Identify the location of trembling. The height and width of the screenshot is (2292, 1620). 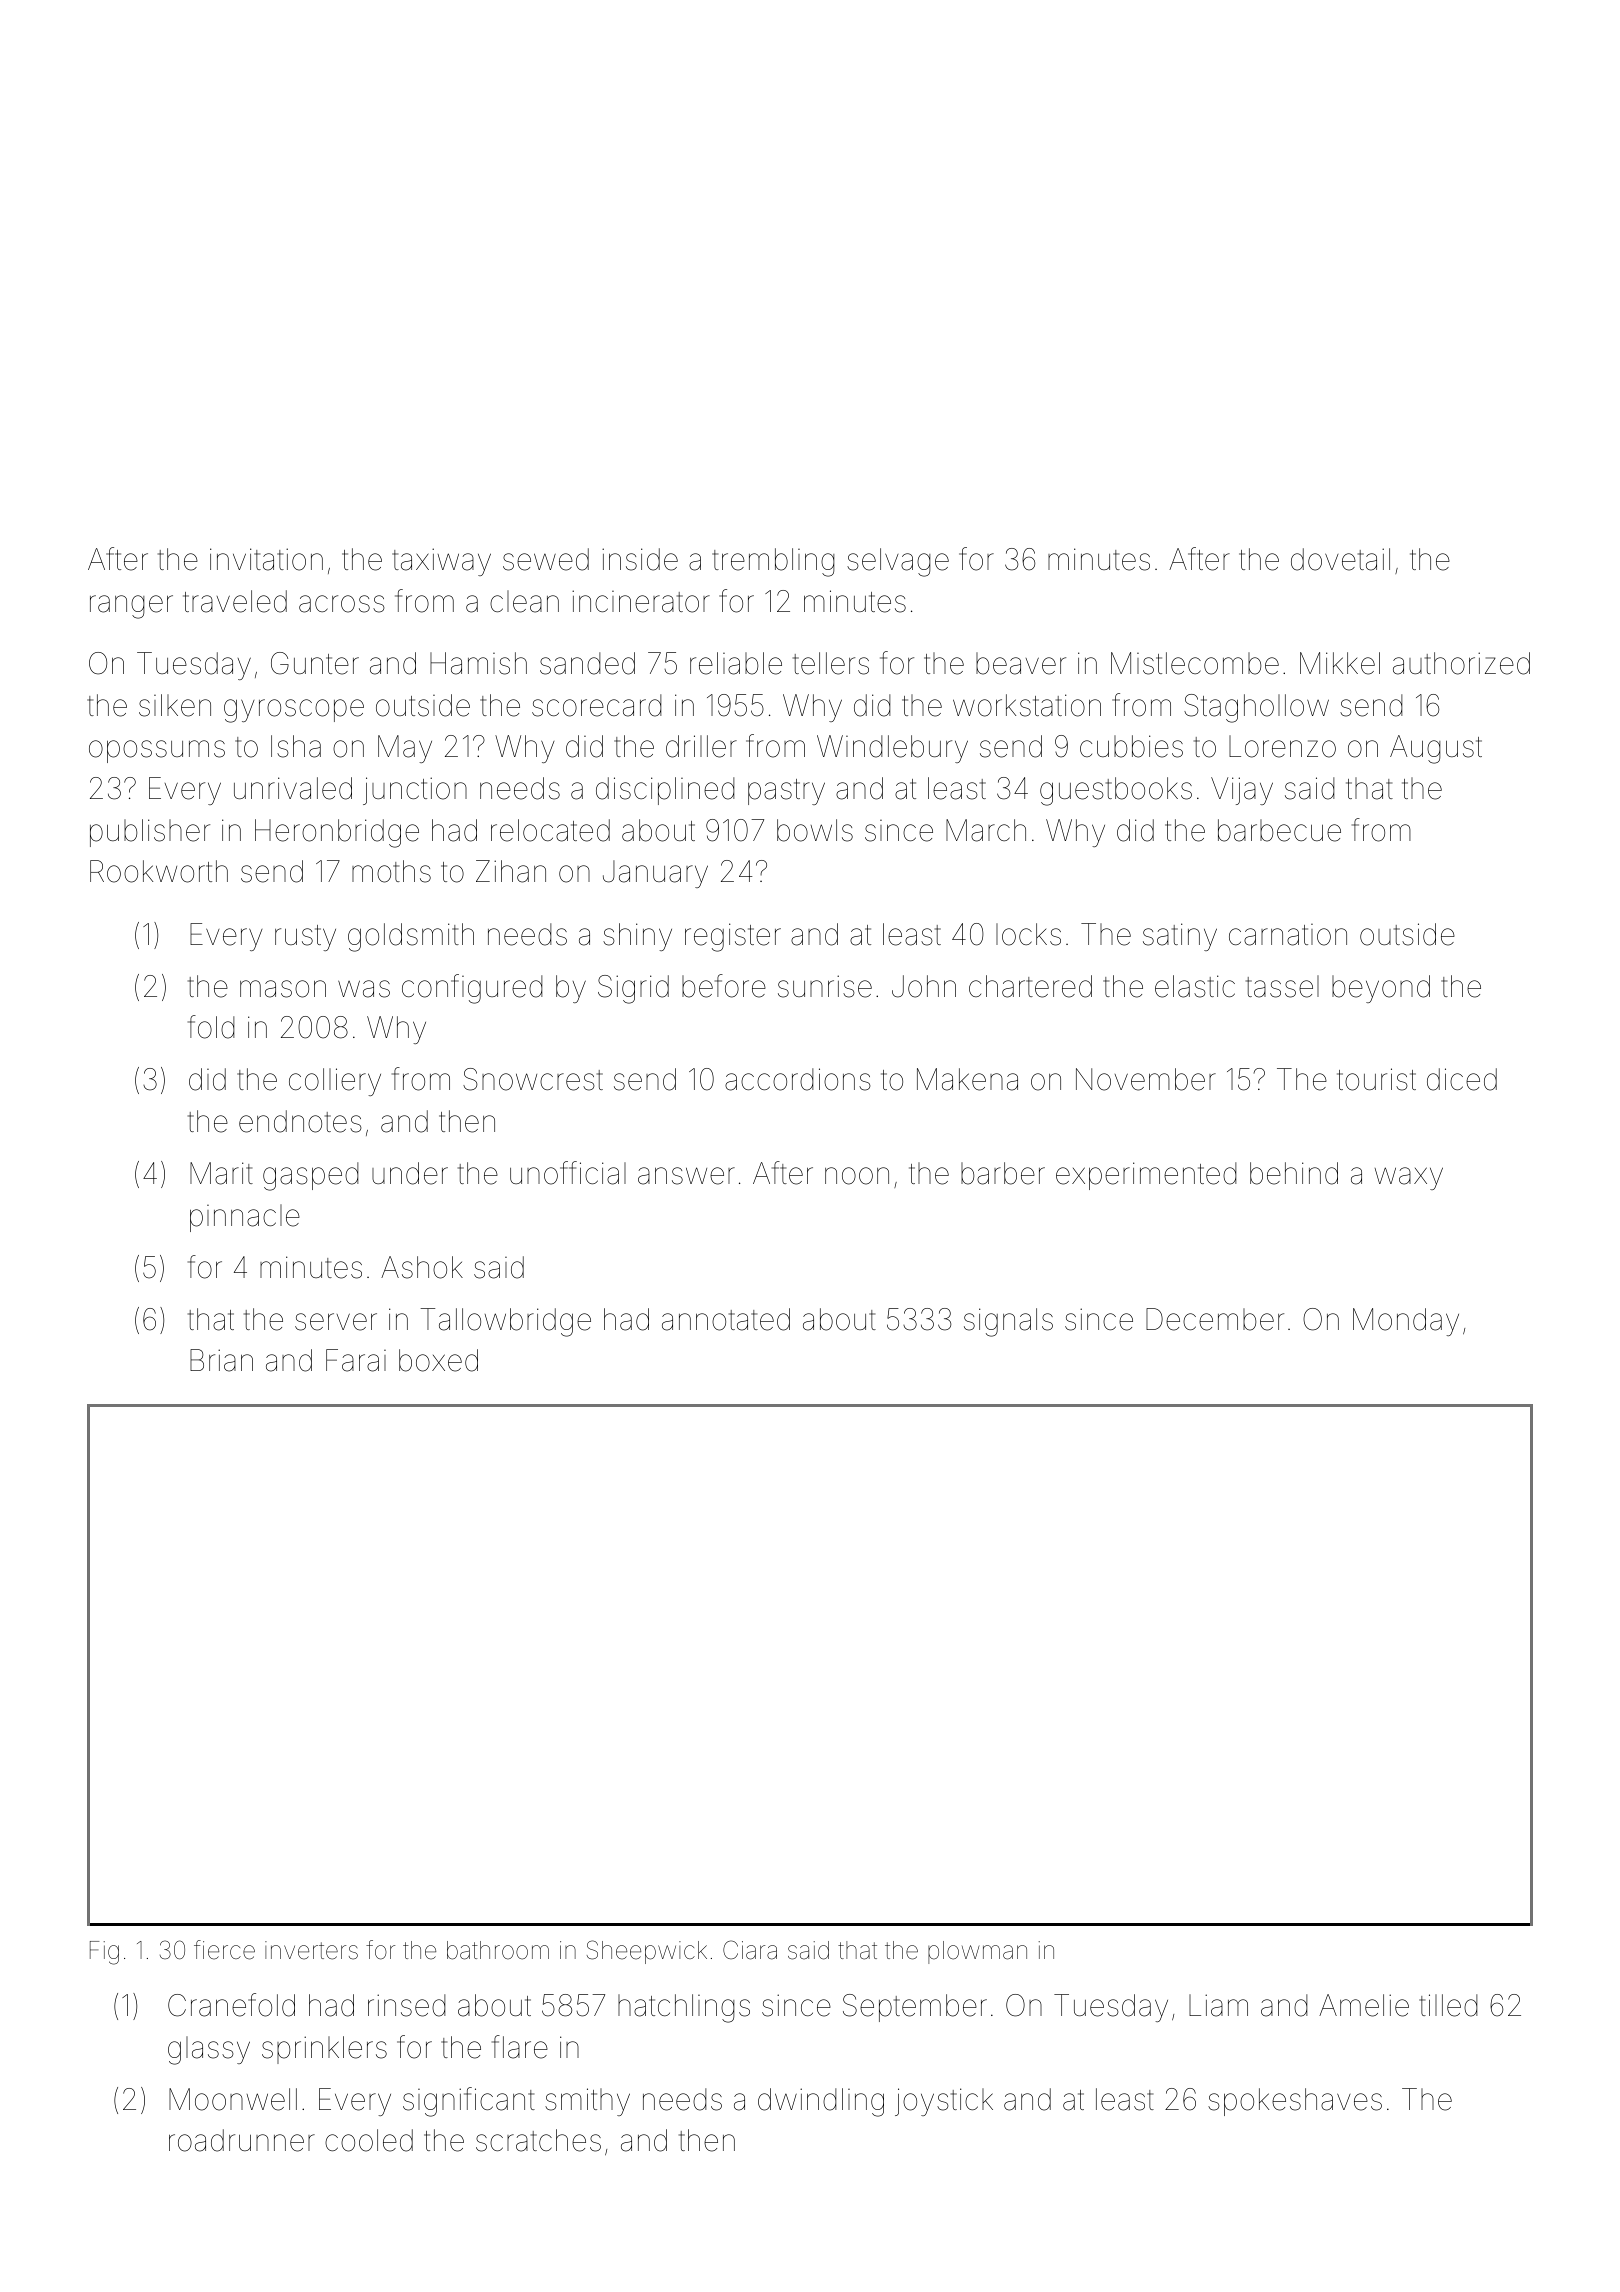
(773, 562).
